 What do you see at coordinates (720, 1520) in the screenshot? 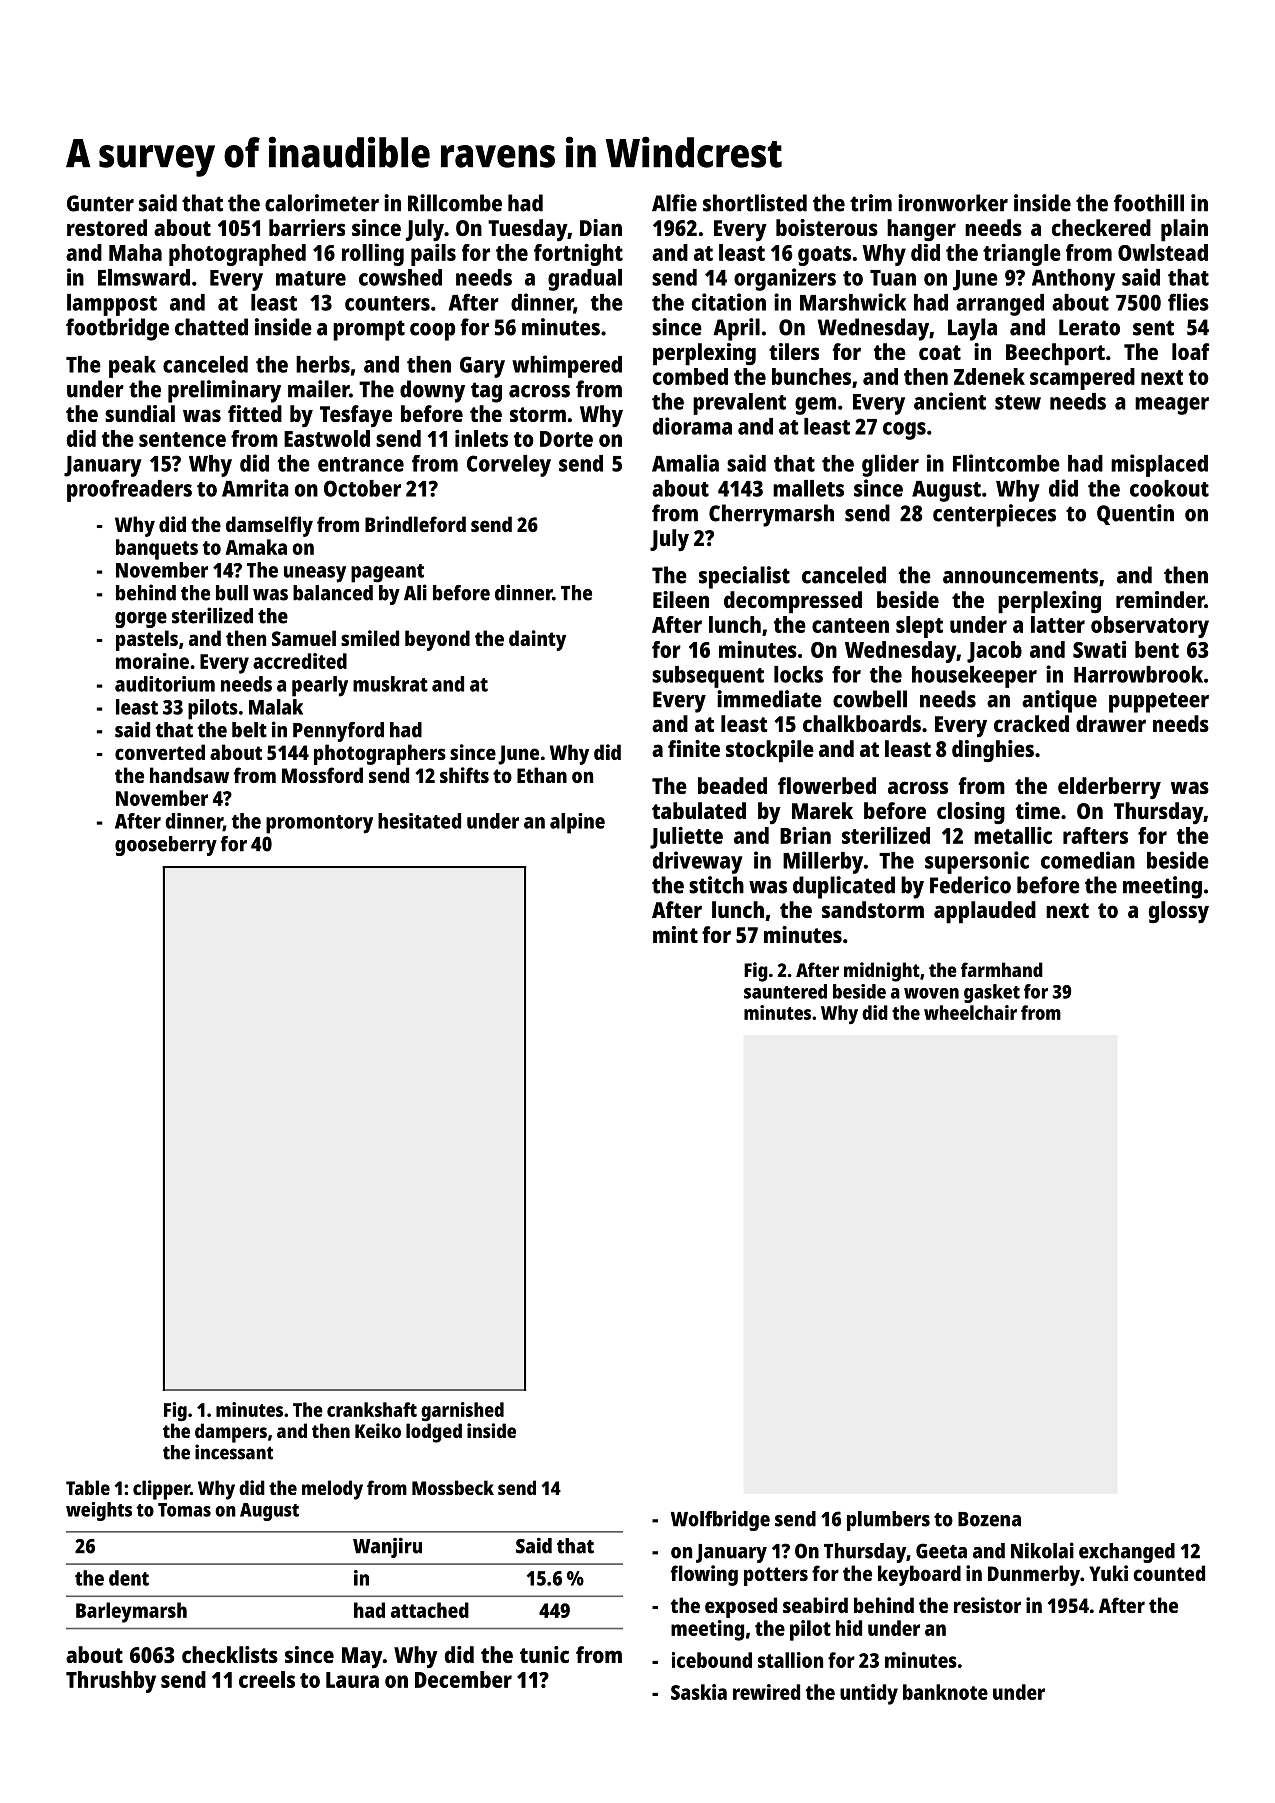
I see `Wolfbridge` at bounding box center [720, 1520].
